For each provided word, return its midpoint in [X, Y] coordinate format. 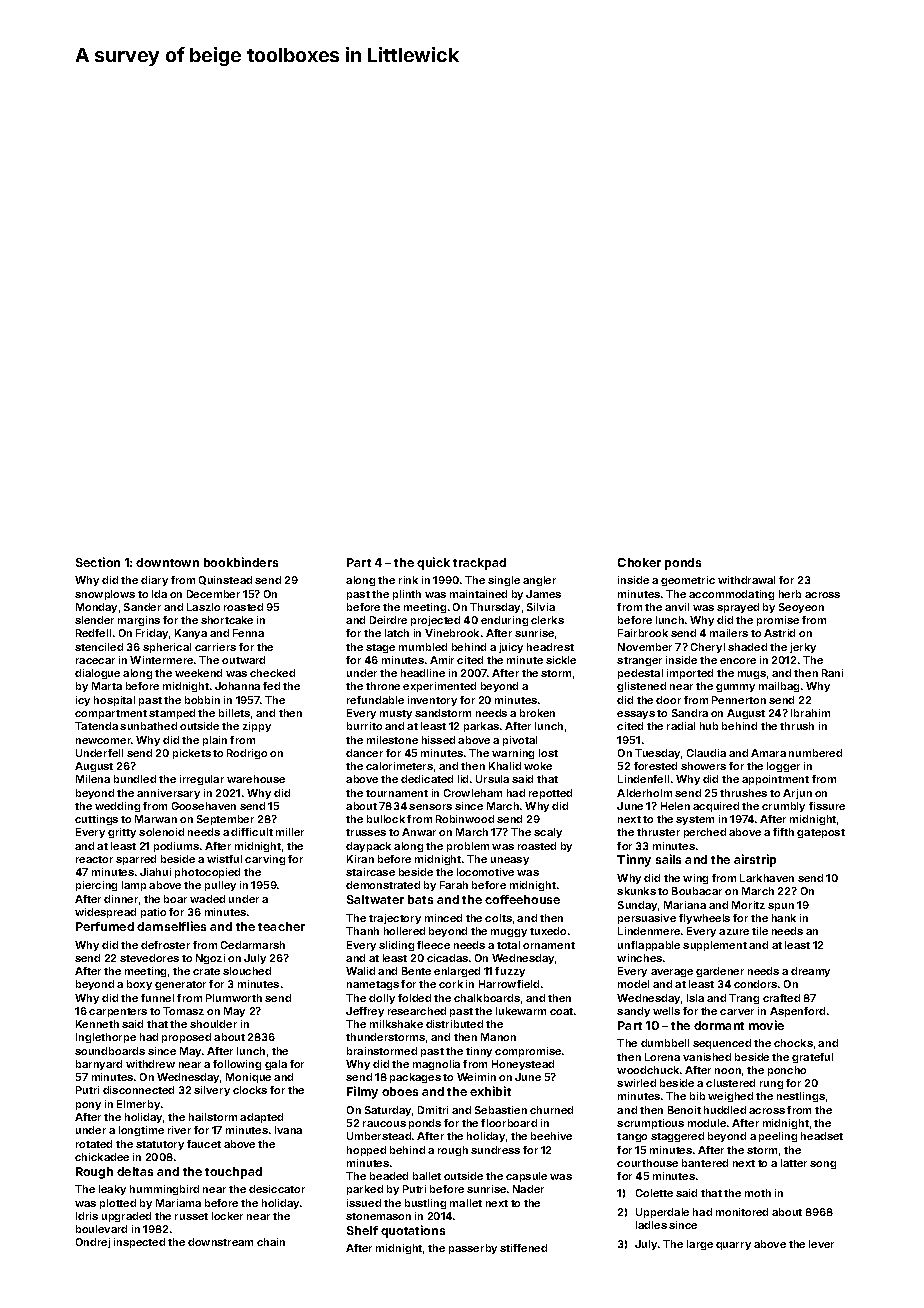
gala [276, 1065]
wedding [117, 807]
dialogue [97, 674]
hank [784, 918]
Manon [498, 1037]
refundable [375, 700]
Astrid [779, 633]
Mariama [178, 1203]
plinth [407, 595]
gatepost [821, 833]
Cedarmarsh [253, 945]
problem [468, 847]
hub [709, 726]
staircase [370, 872]
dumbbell [665, 1043]
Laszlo [203, 607]
